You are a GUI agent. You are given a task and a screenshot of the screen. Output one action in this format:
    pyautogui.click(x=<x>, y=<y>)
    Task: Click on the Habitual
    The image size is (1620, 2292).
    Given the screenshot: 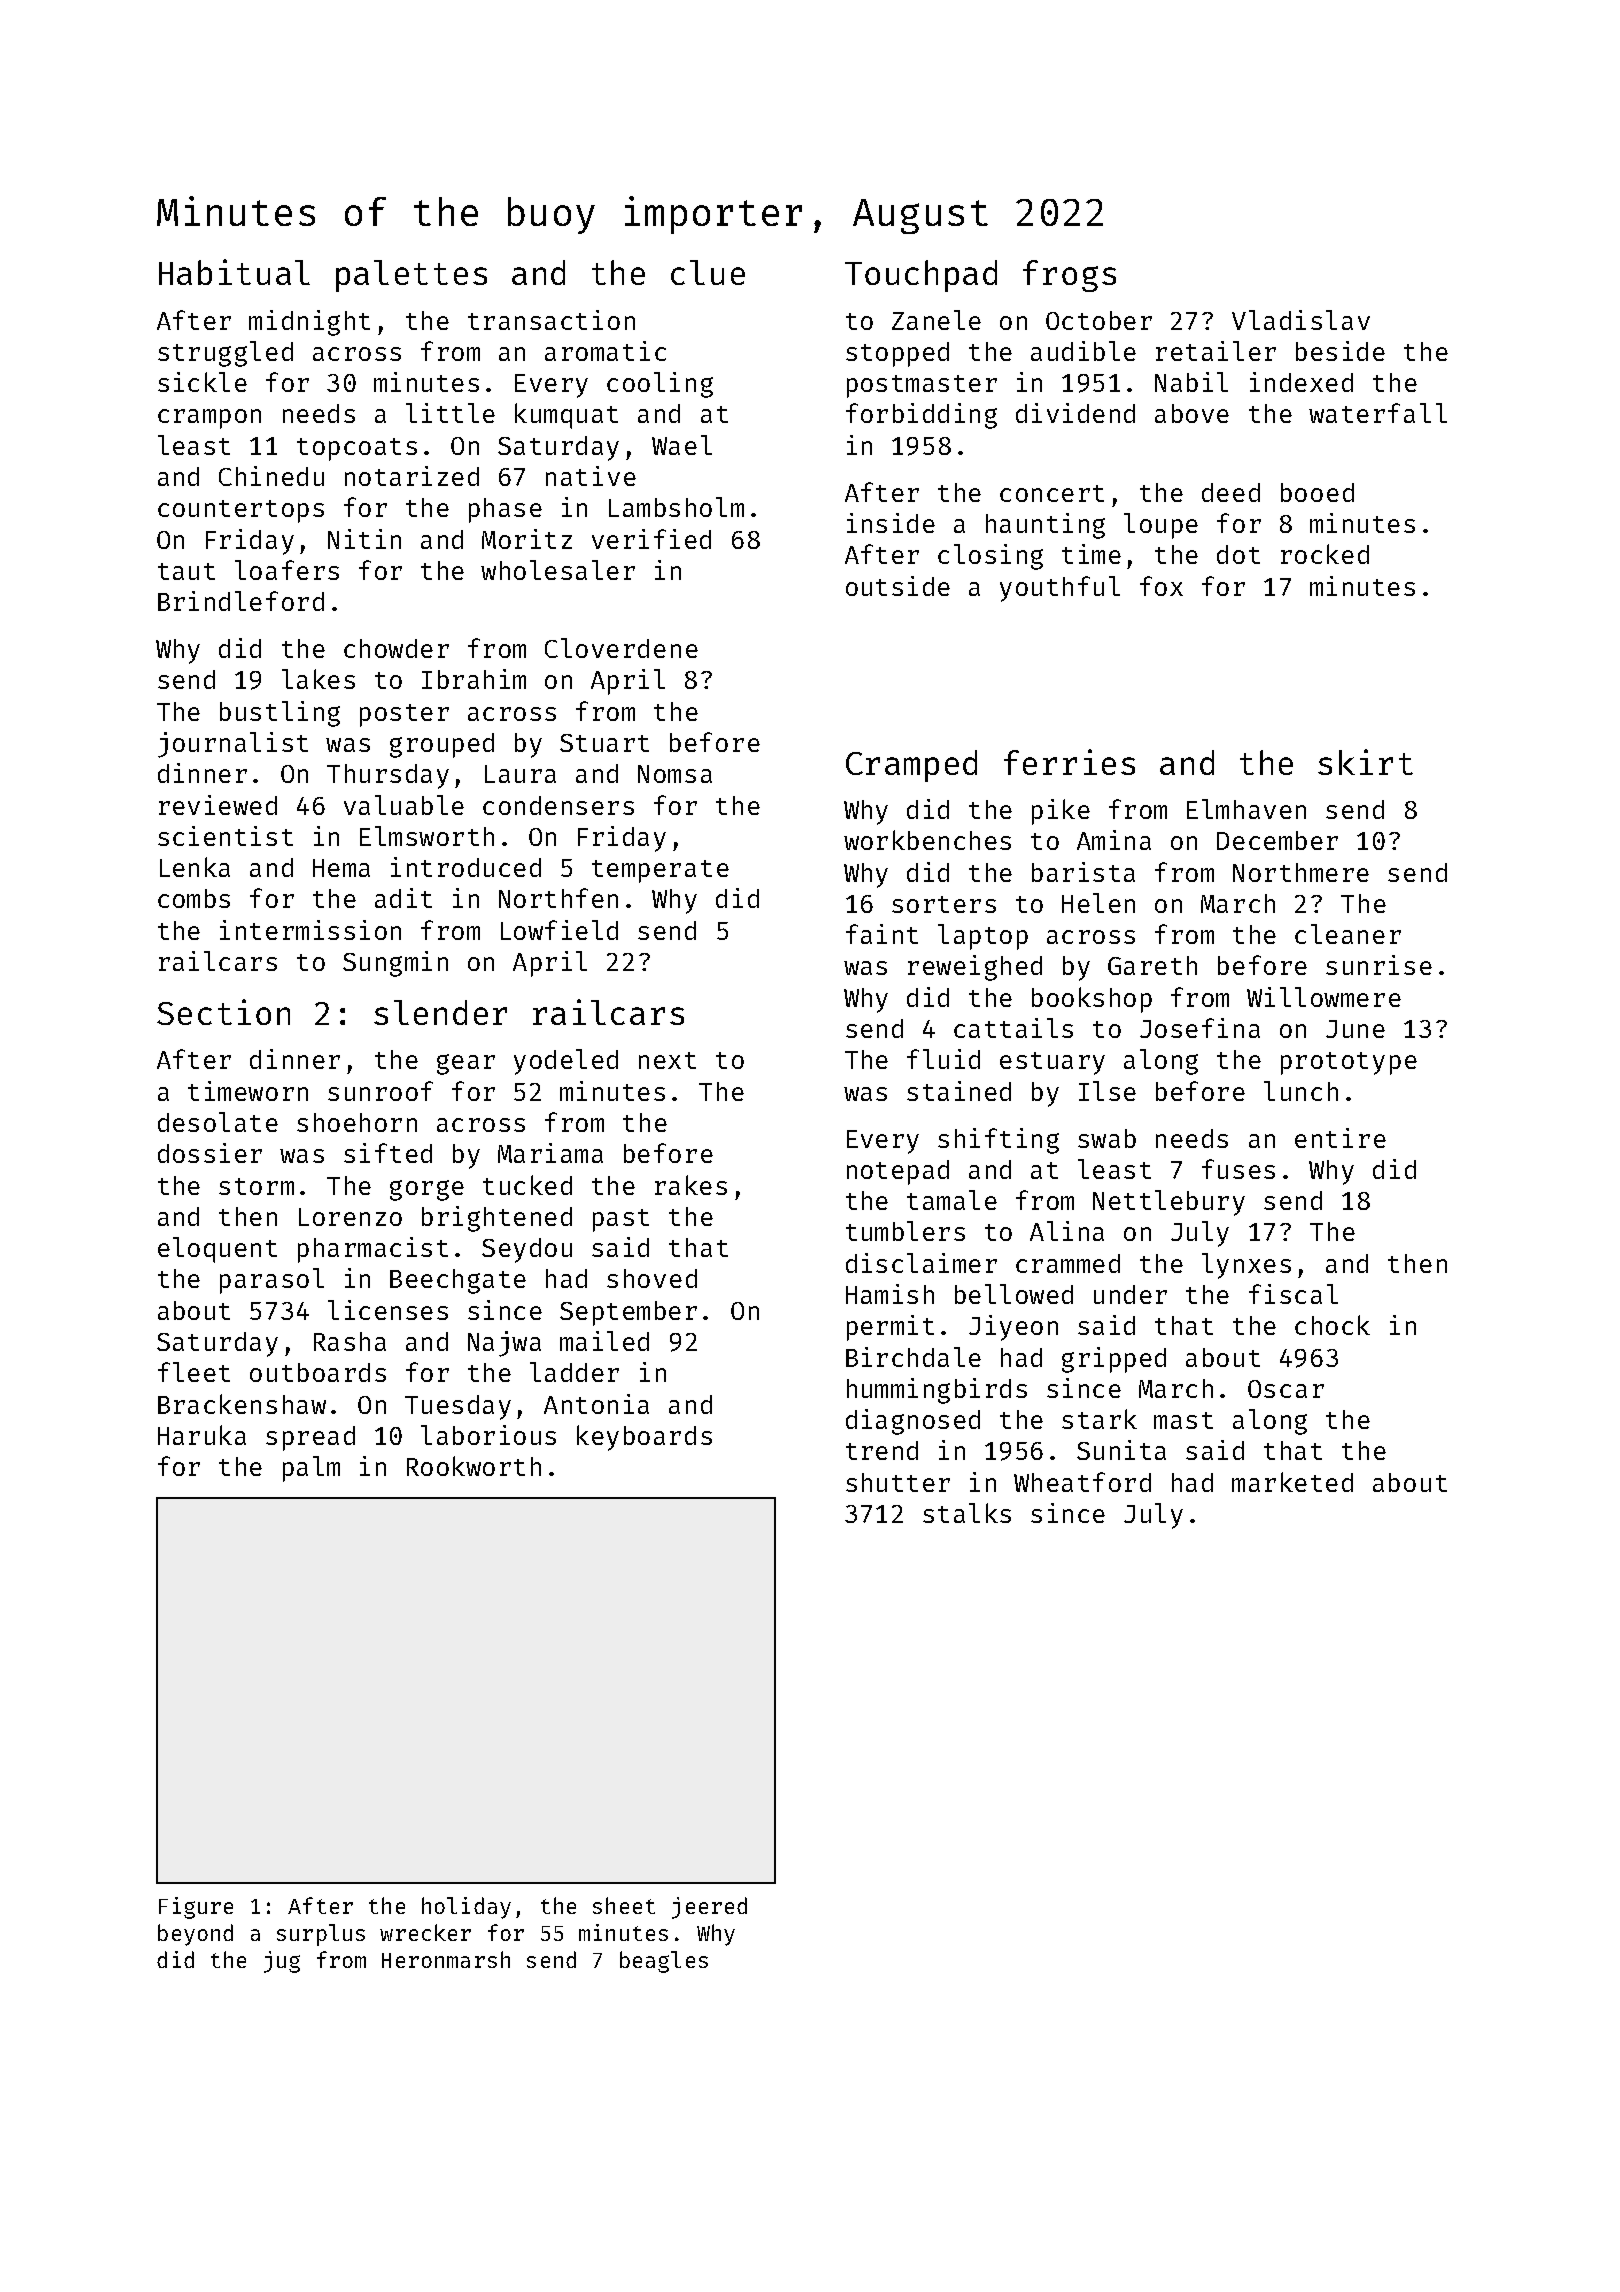 What is the action you would take?
    pyautogui.click(x=234, y=272)
